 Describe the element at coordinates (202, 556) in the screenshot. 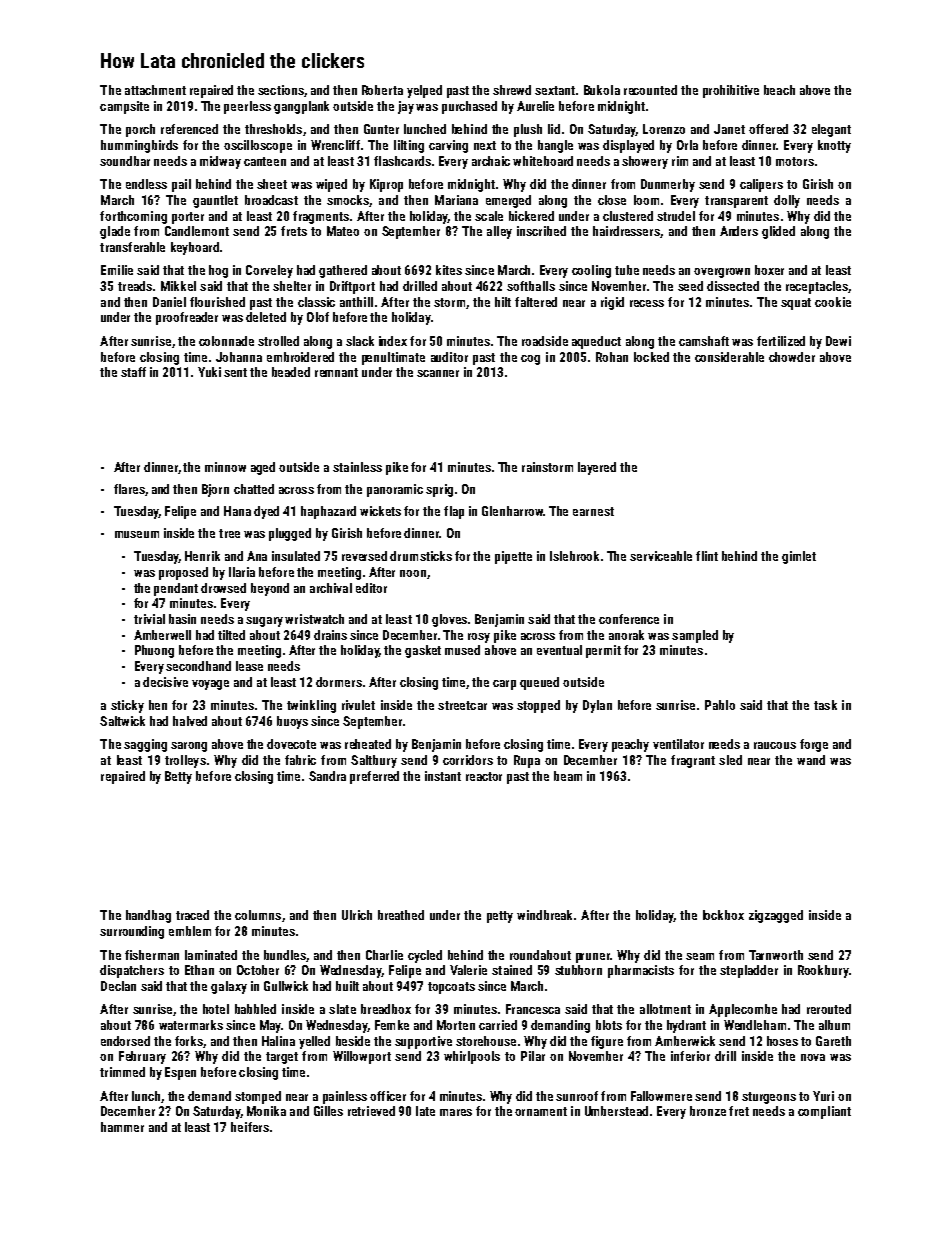

I see `Henrik` at that location.
